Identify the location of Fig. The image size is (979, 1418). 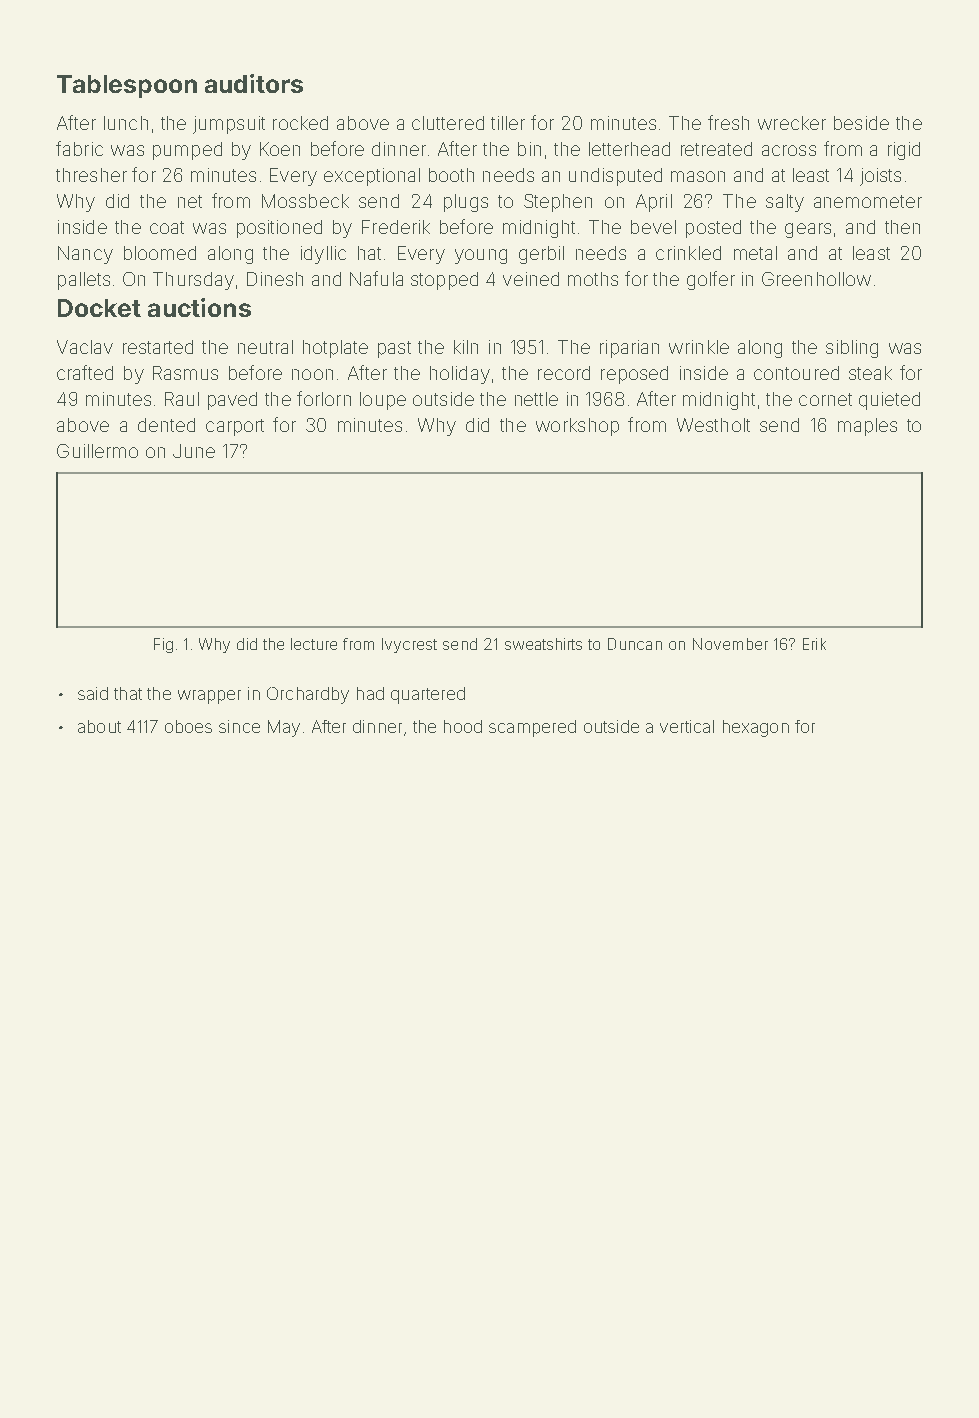
(163, 645).
